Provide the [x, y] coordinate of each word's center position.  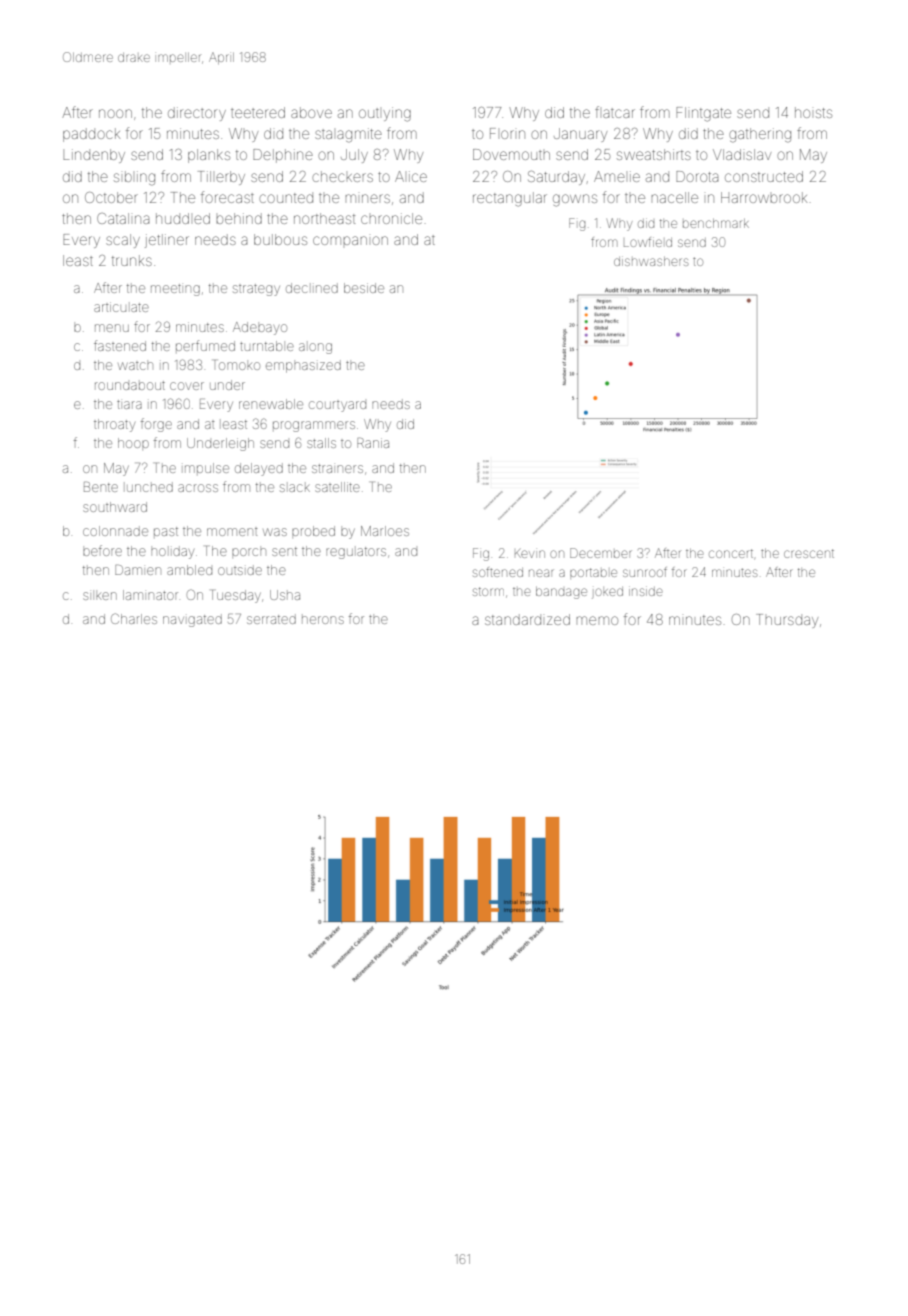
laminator [150, 595]
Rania [373, 443]
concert [731, 553]
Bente [101, 487]
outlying [385, 114]
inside [646, 591]
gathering [760, 135]
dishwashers [651, 261]
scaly [123, 241]
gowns [575, 200]
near [541, 573]
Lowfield [648, 242]
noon [115, 113]
